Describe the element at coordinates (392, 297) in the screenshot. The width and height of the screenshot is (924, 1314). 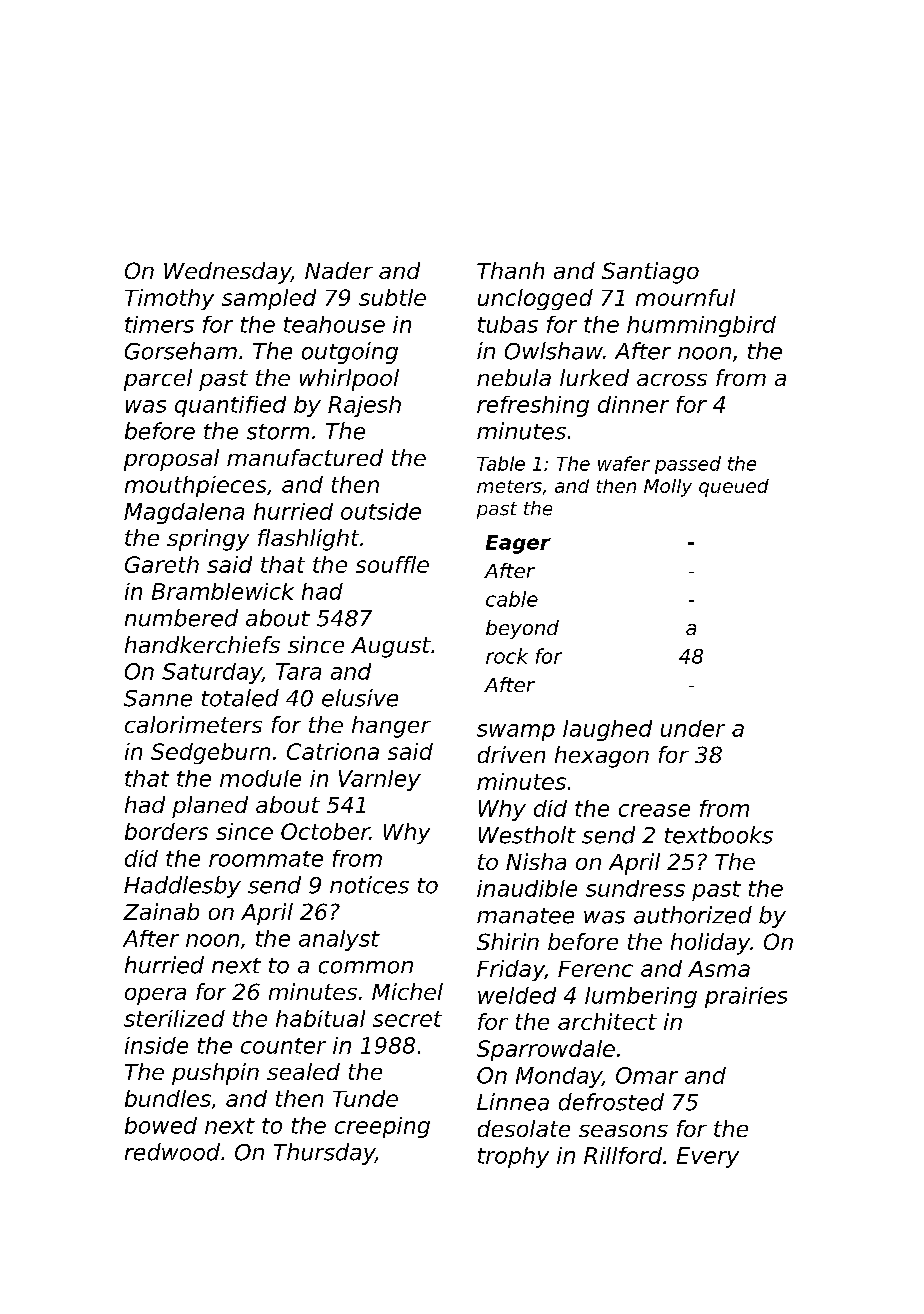
I see `subtle` at that location.
